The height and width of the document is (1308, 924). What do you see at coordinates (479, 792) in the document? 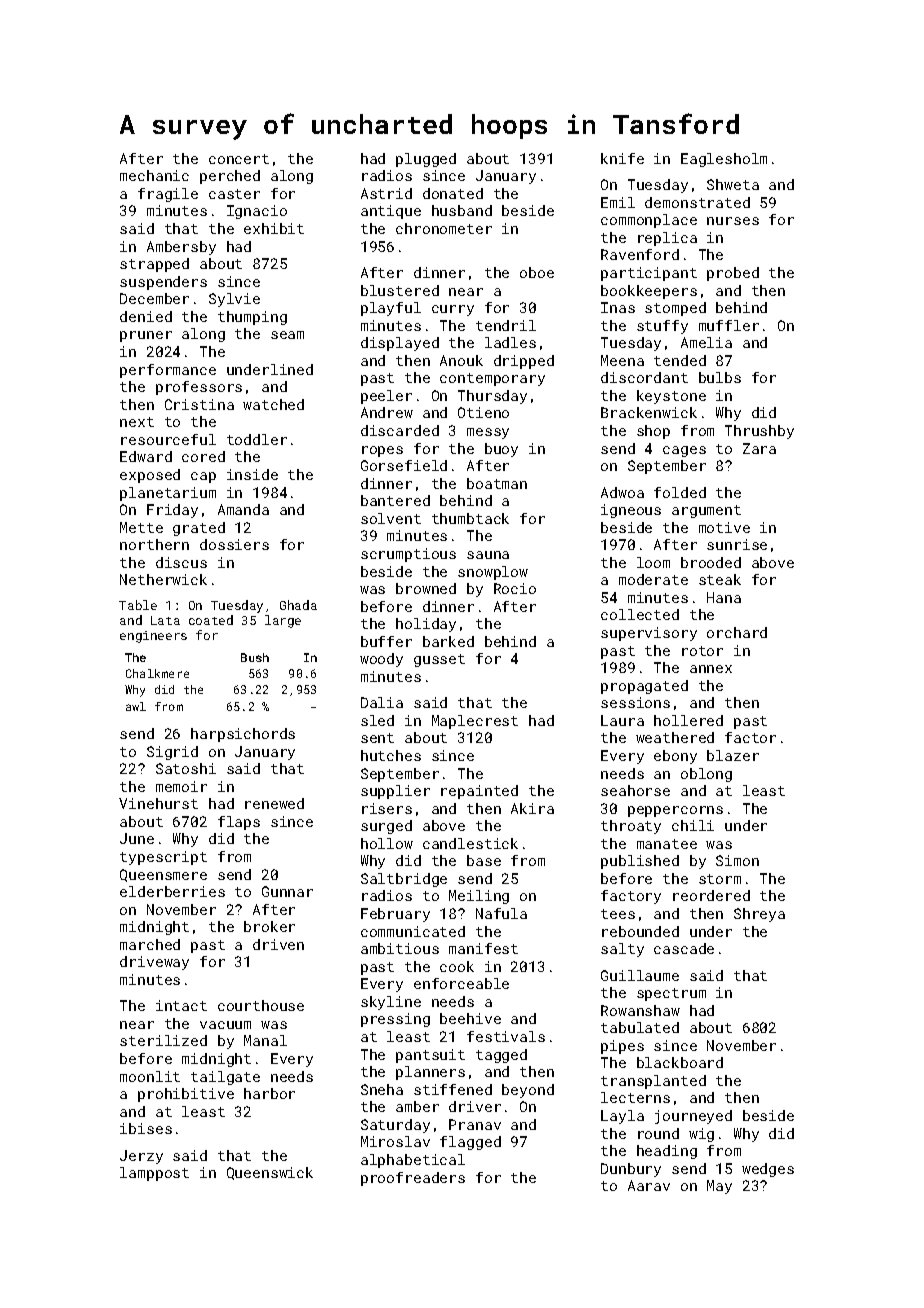
I see `repainted` at bounding box center [479, 792].
